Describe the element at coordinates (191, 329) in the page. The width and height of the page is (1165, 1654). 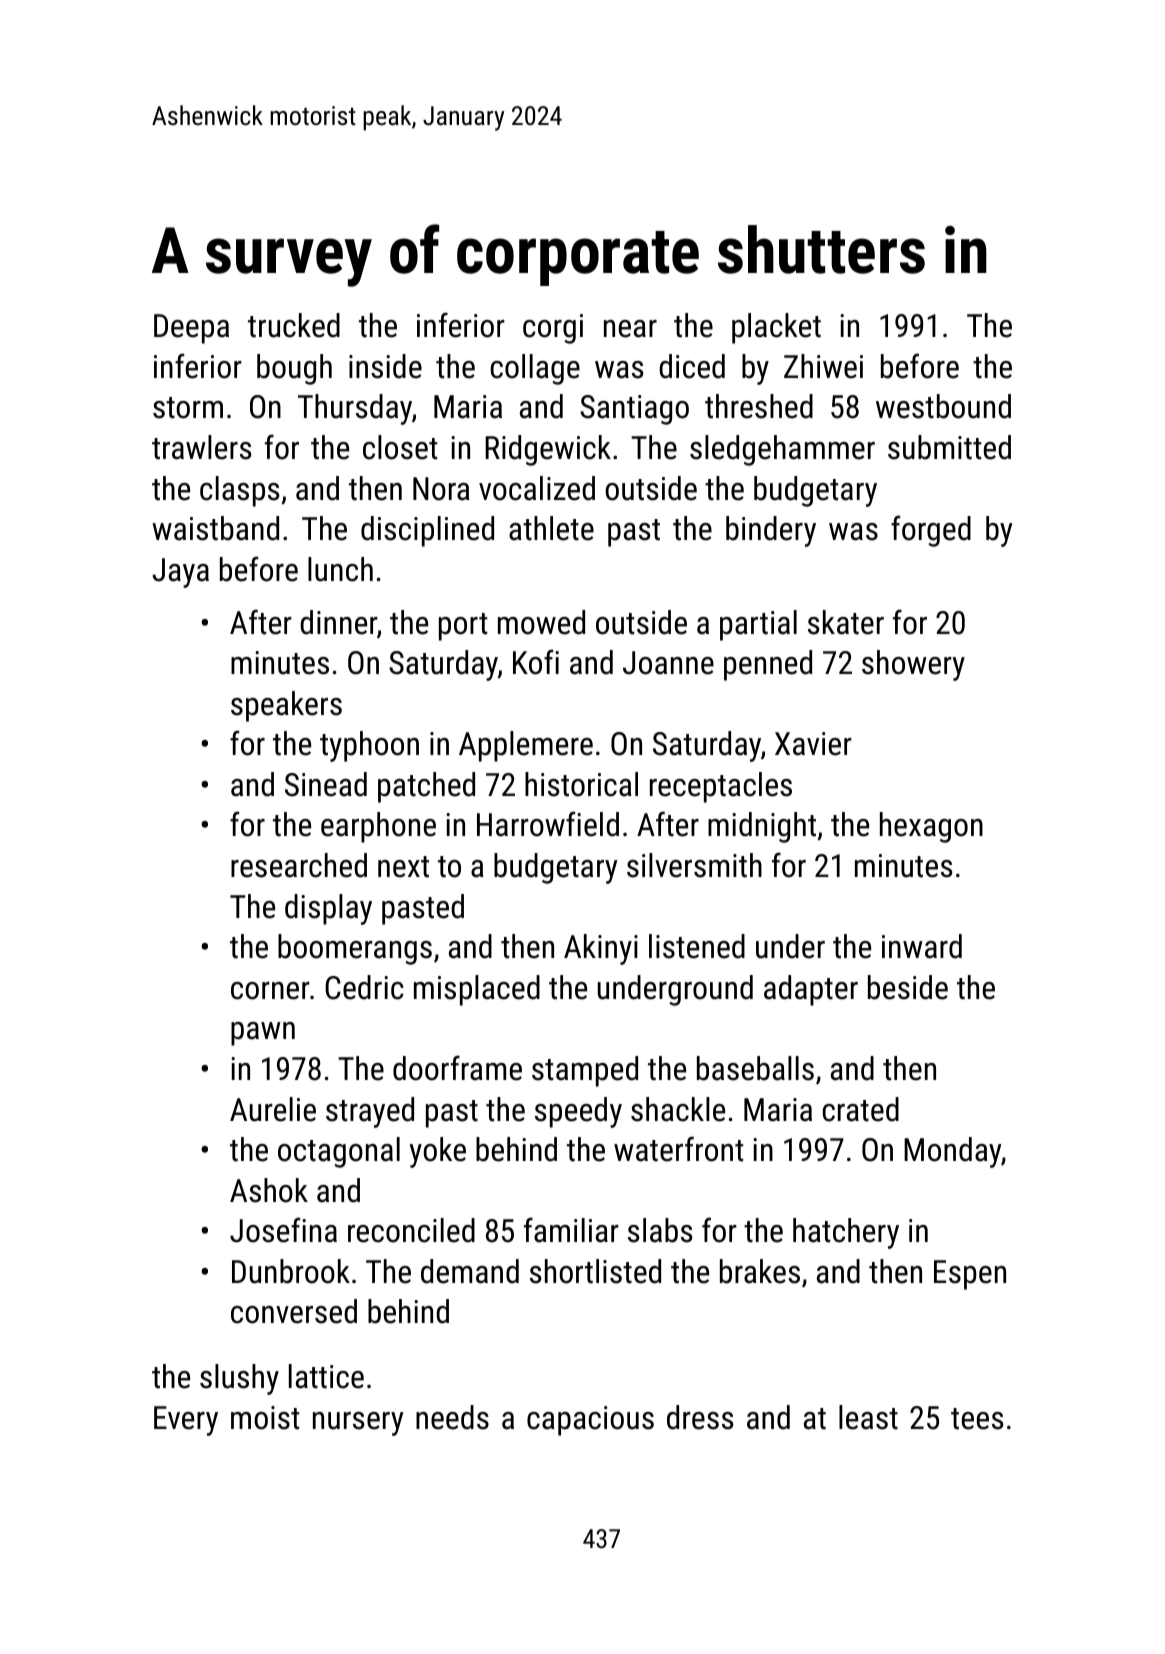
I see `Deepa` at that location.
